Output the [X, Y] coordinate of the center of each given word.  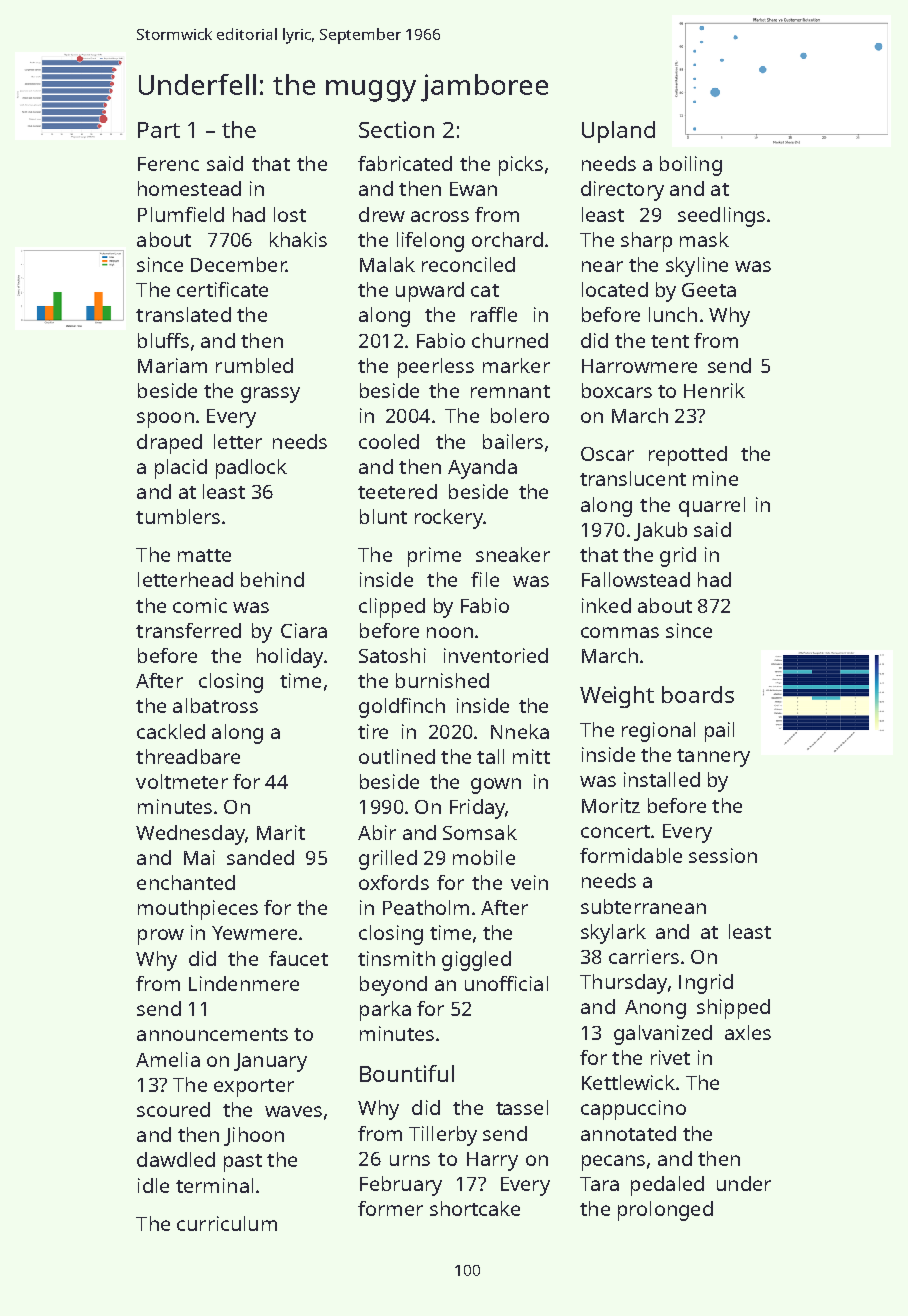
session [723, 855]
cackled [171, 731]
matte [204, 555]
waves [293, 1111]
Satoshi [392, 655]
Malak [387, 264]
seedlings [721, 217]
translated [183, 314]
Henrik [714, 390]
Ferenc [168, 164]
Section [396, 129]
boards [698, 694]
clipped [392, 608]
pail [719, 732]
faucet [298, 958]
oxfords [394, 882]
